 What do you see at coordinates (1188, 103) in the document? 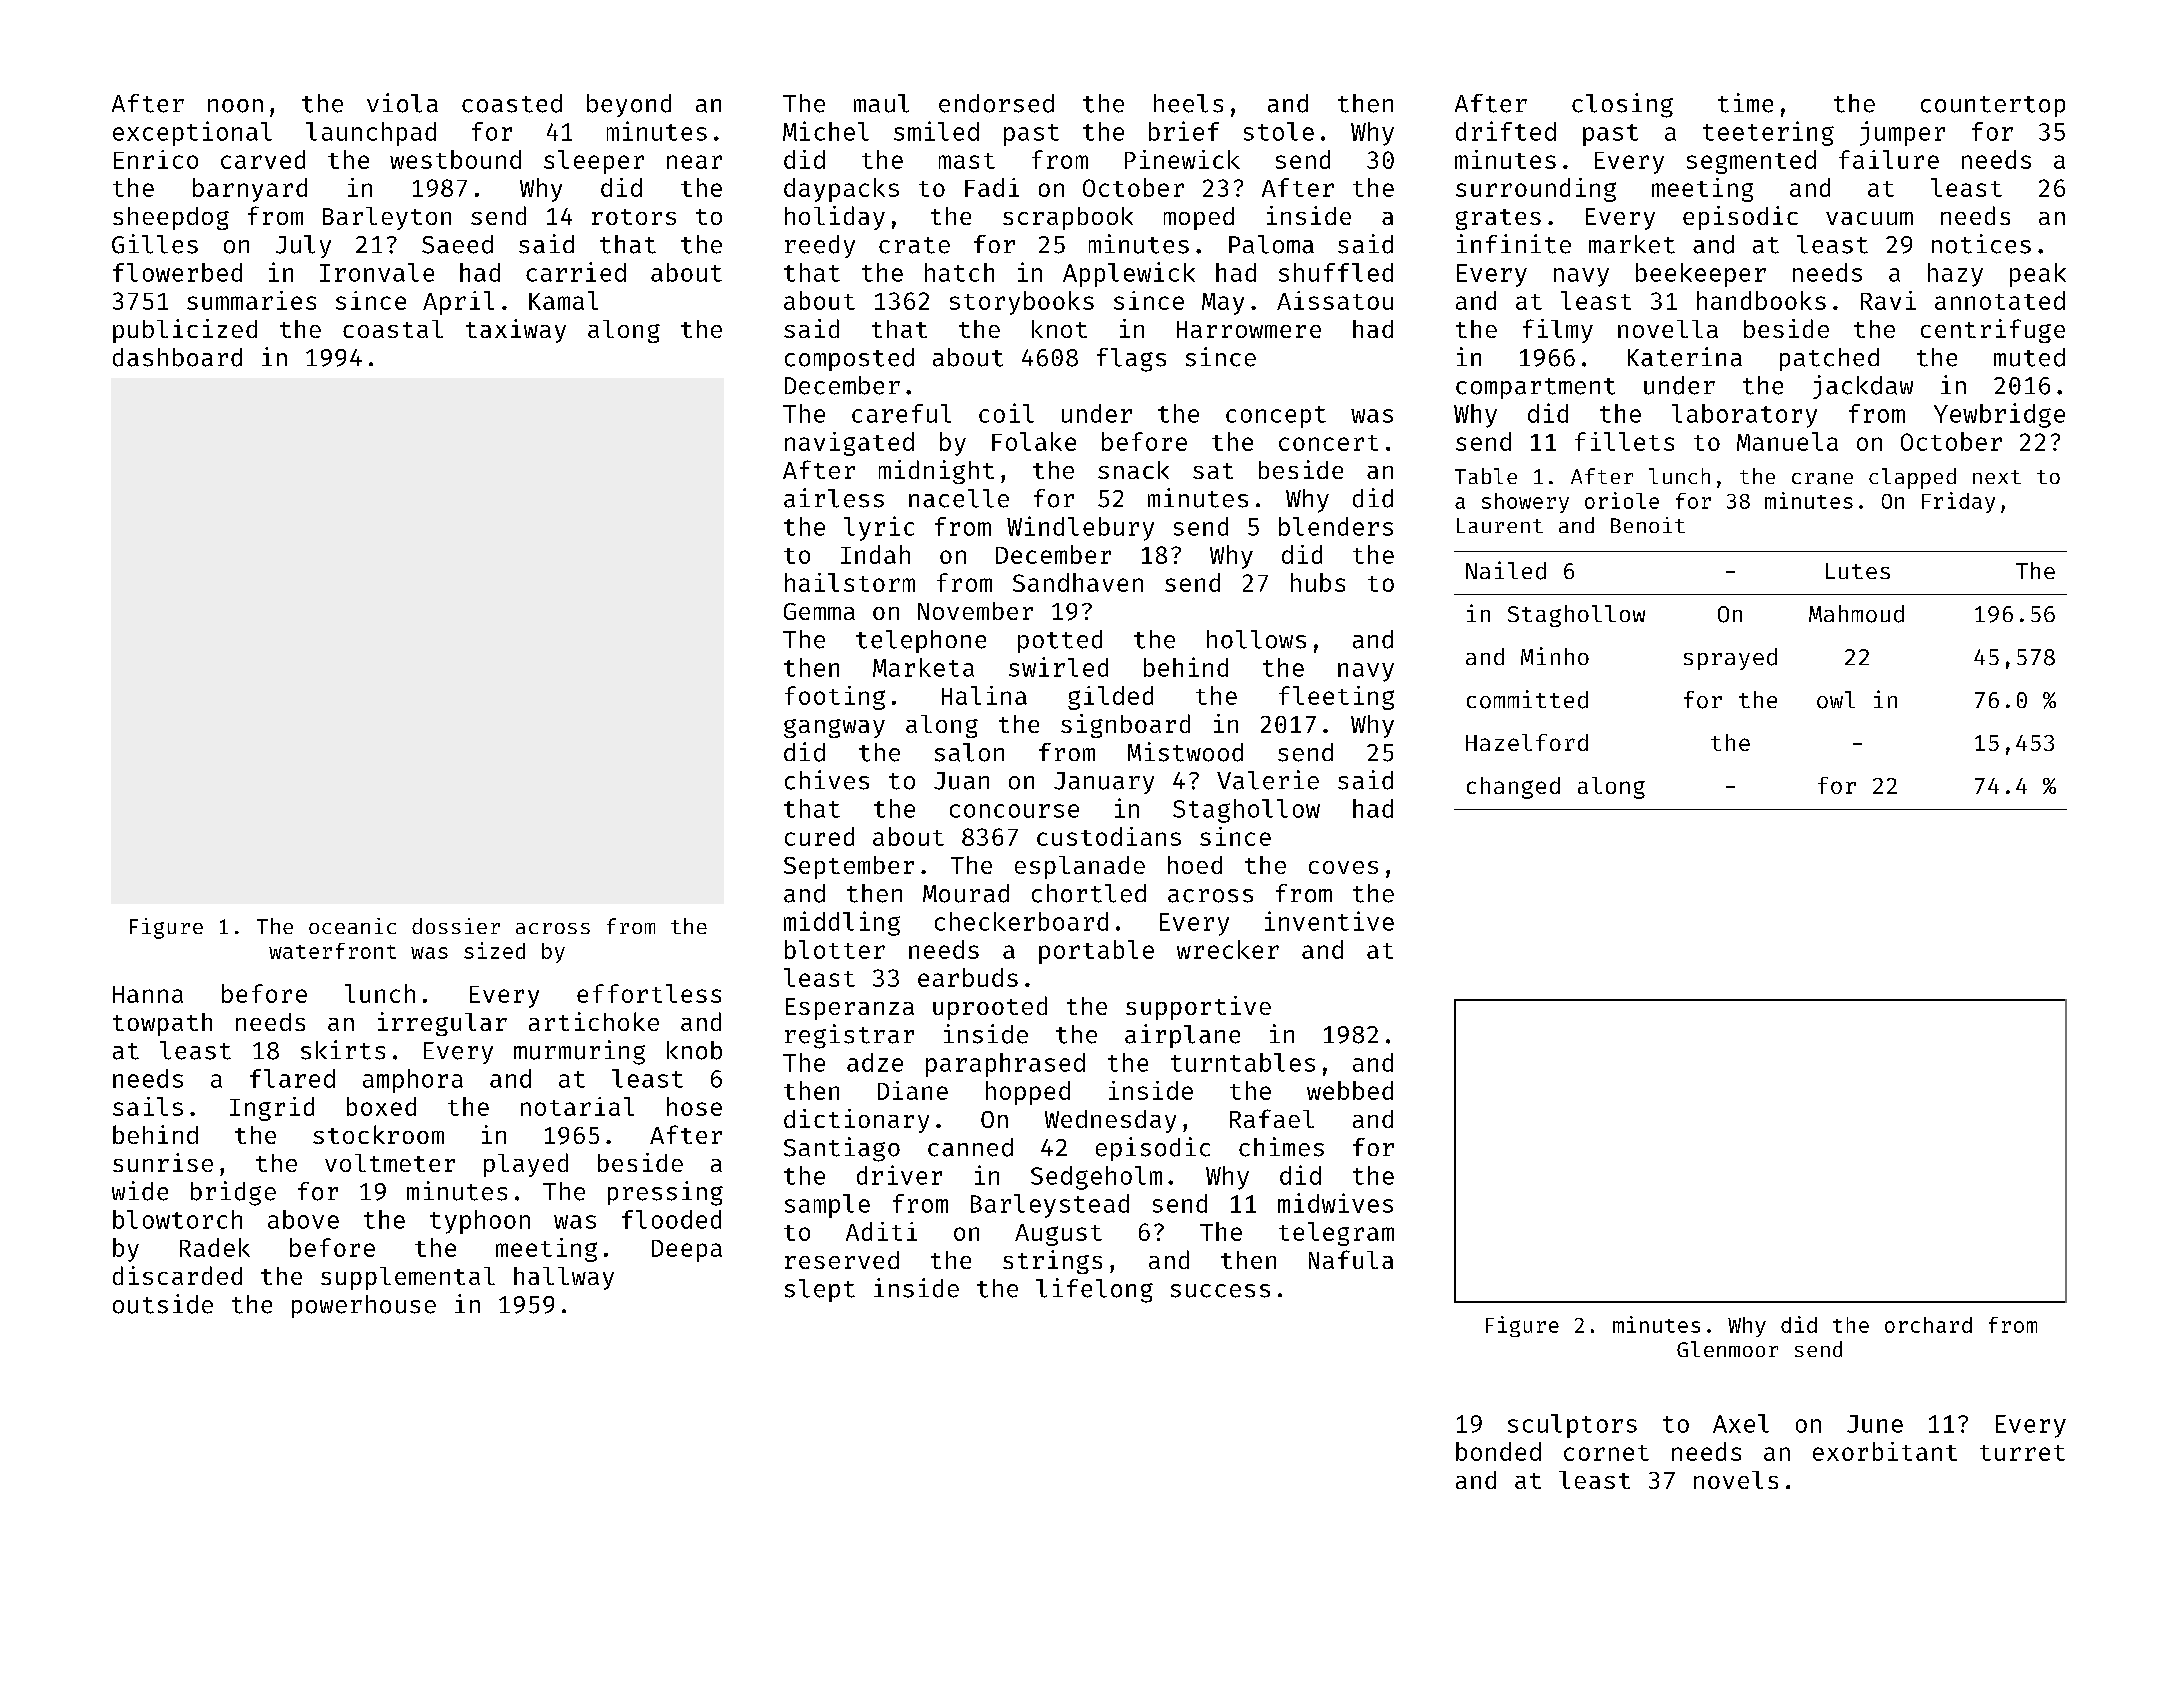
I see `heels` at bounding box center [1188, 103].
